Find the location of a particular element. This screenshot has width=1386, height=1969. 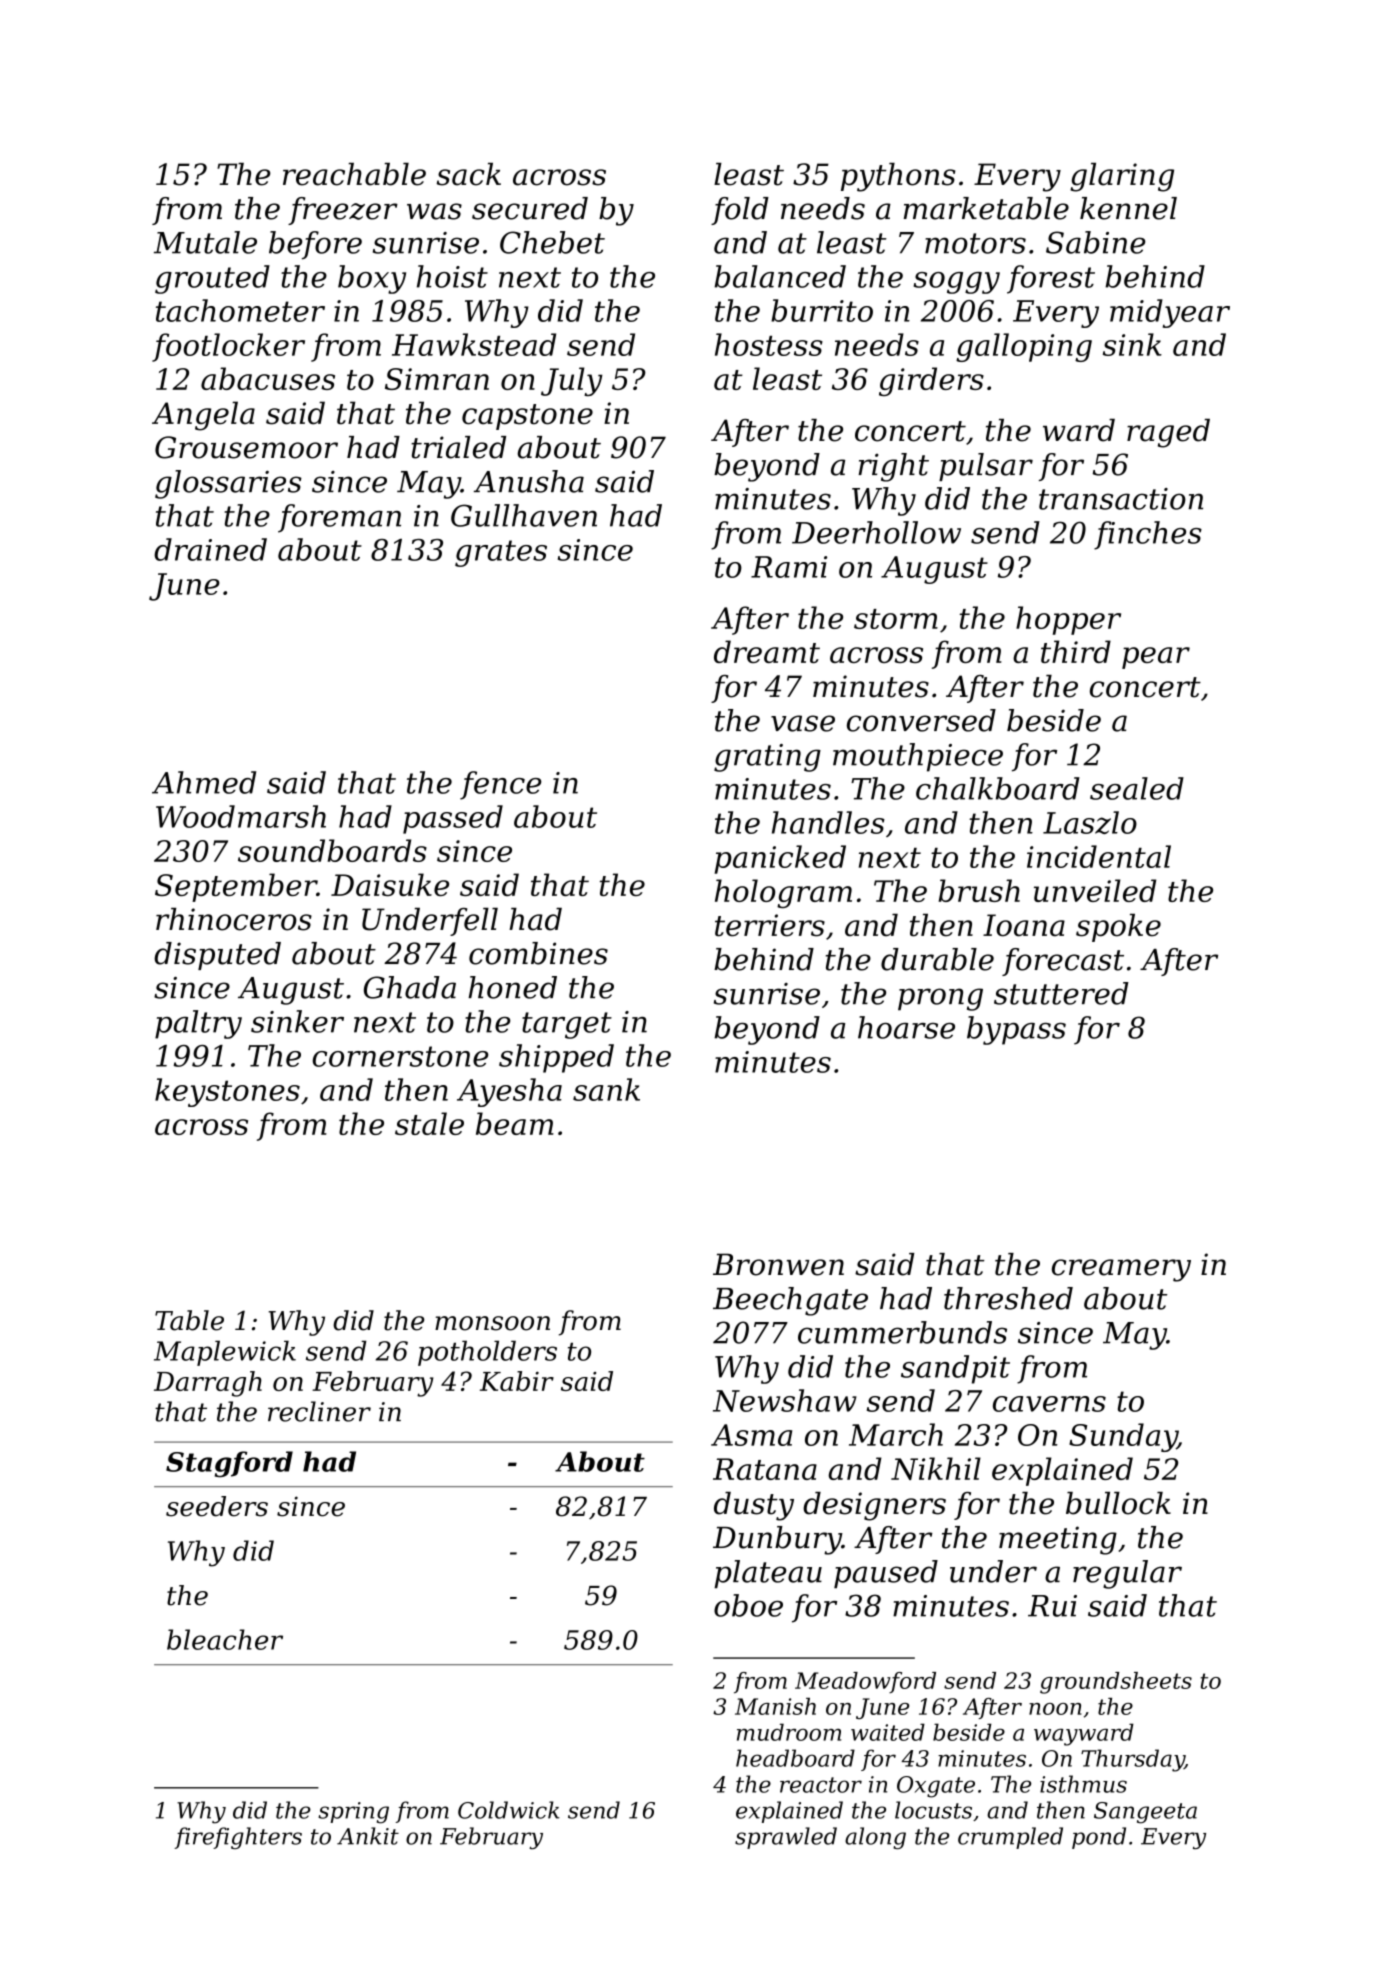

Mutale is located at coordinates (205, 242).
